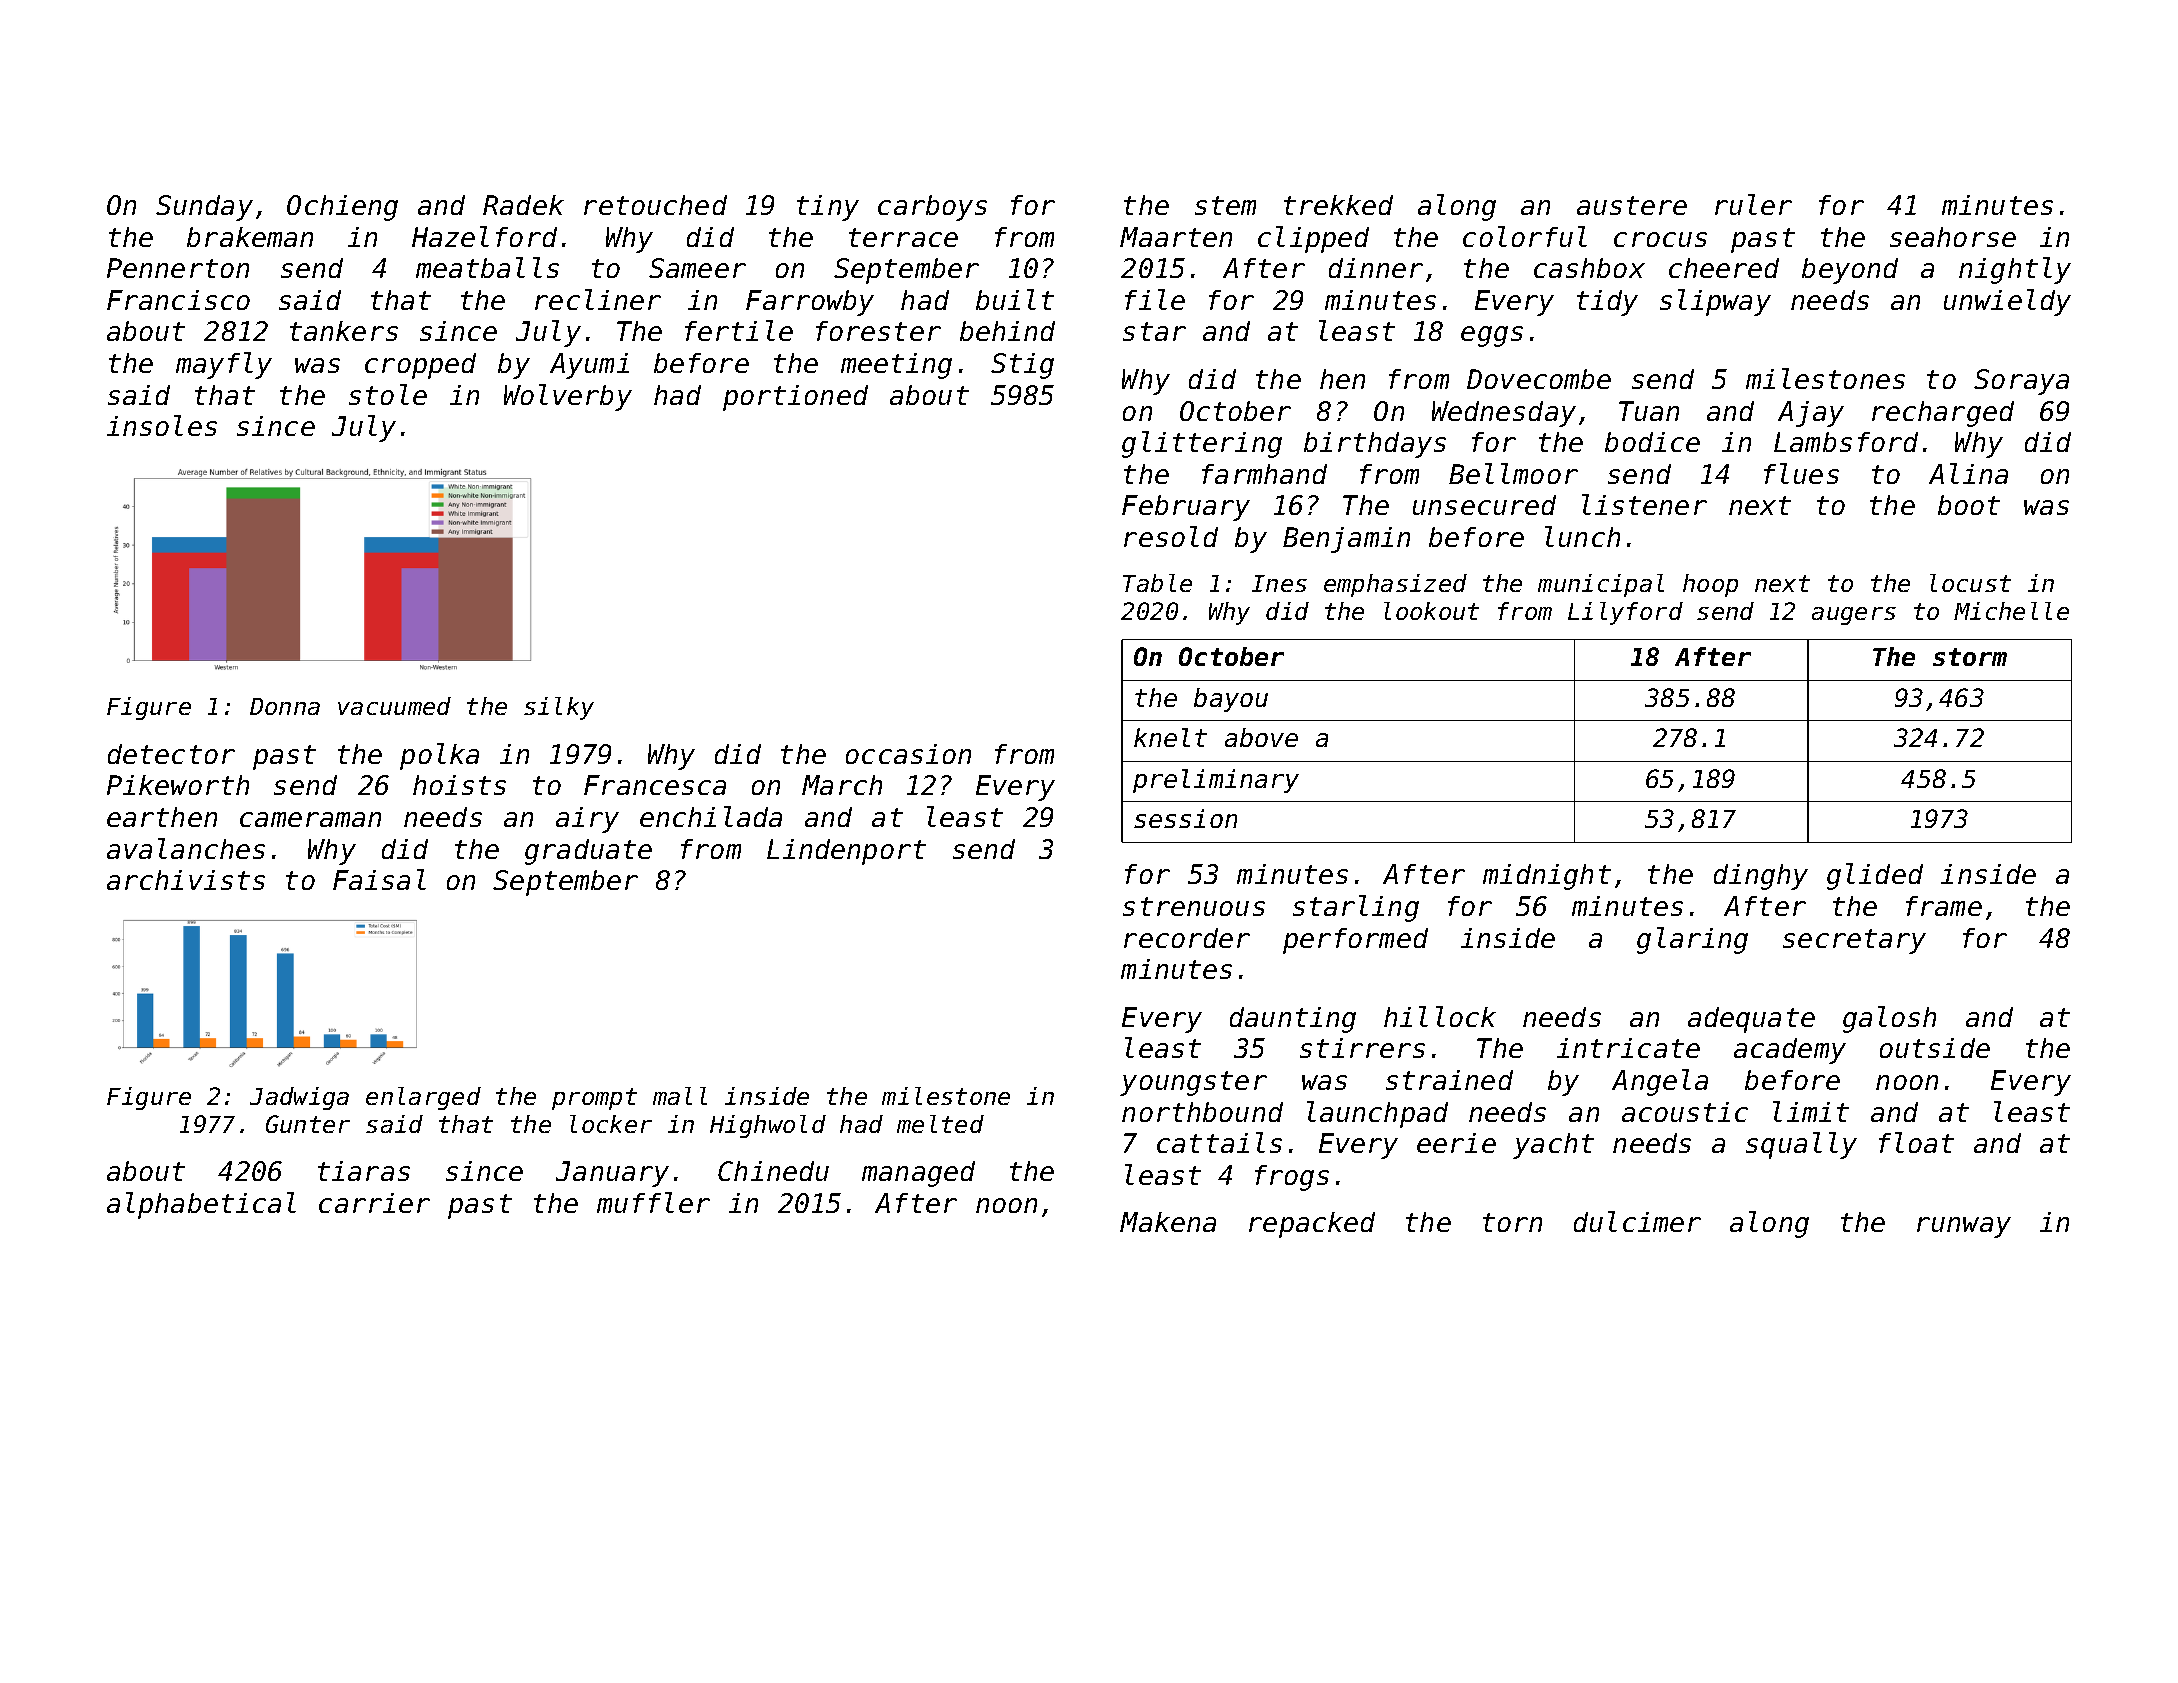 The image size is (2178, 1683). I want to click on above, so click(1261, 737).
